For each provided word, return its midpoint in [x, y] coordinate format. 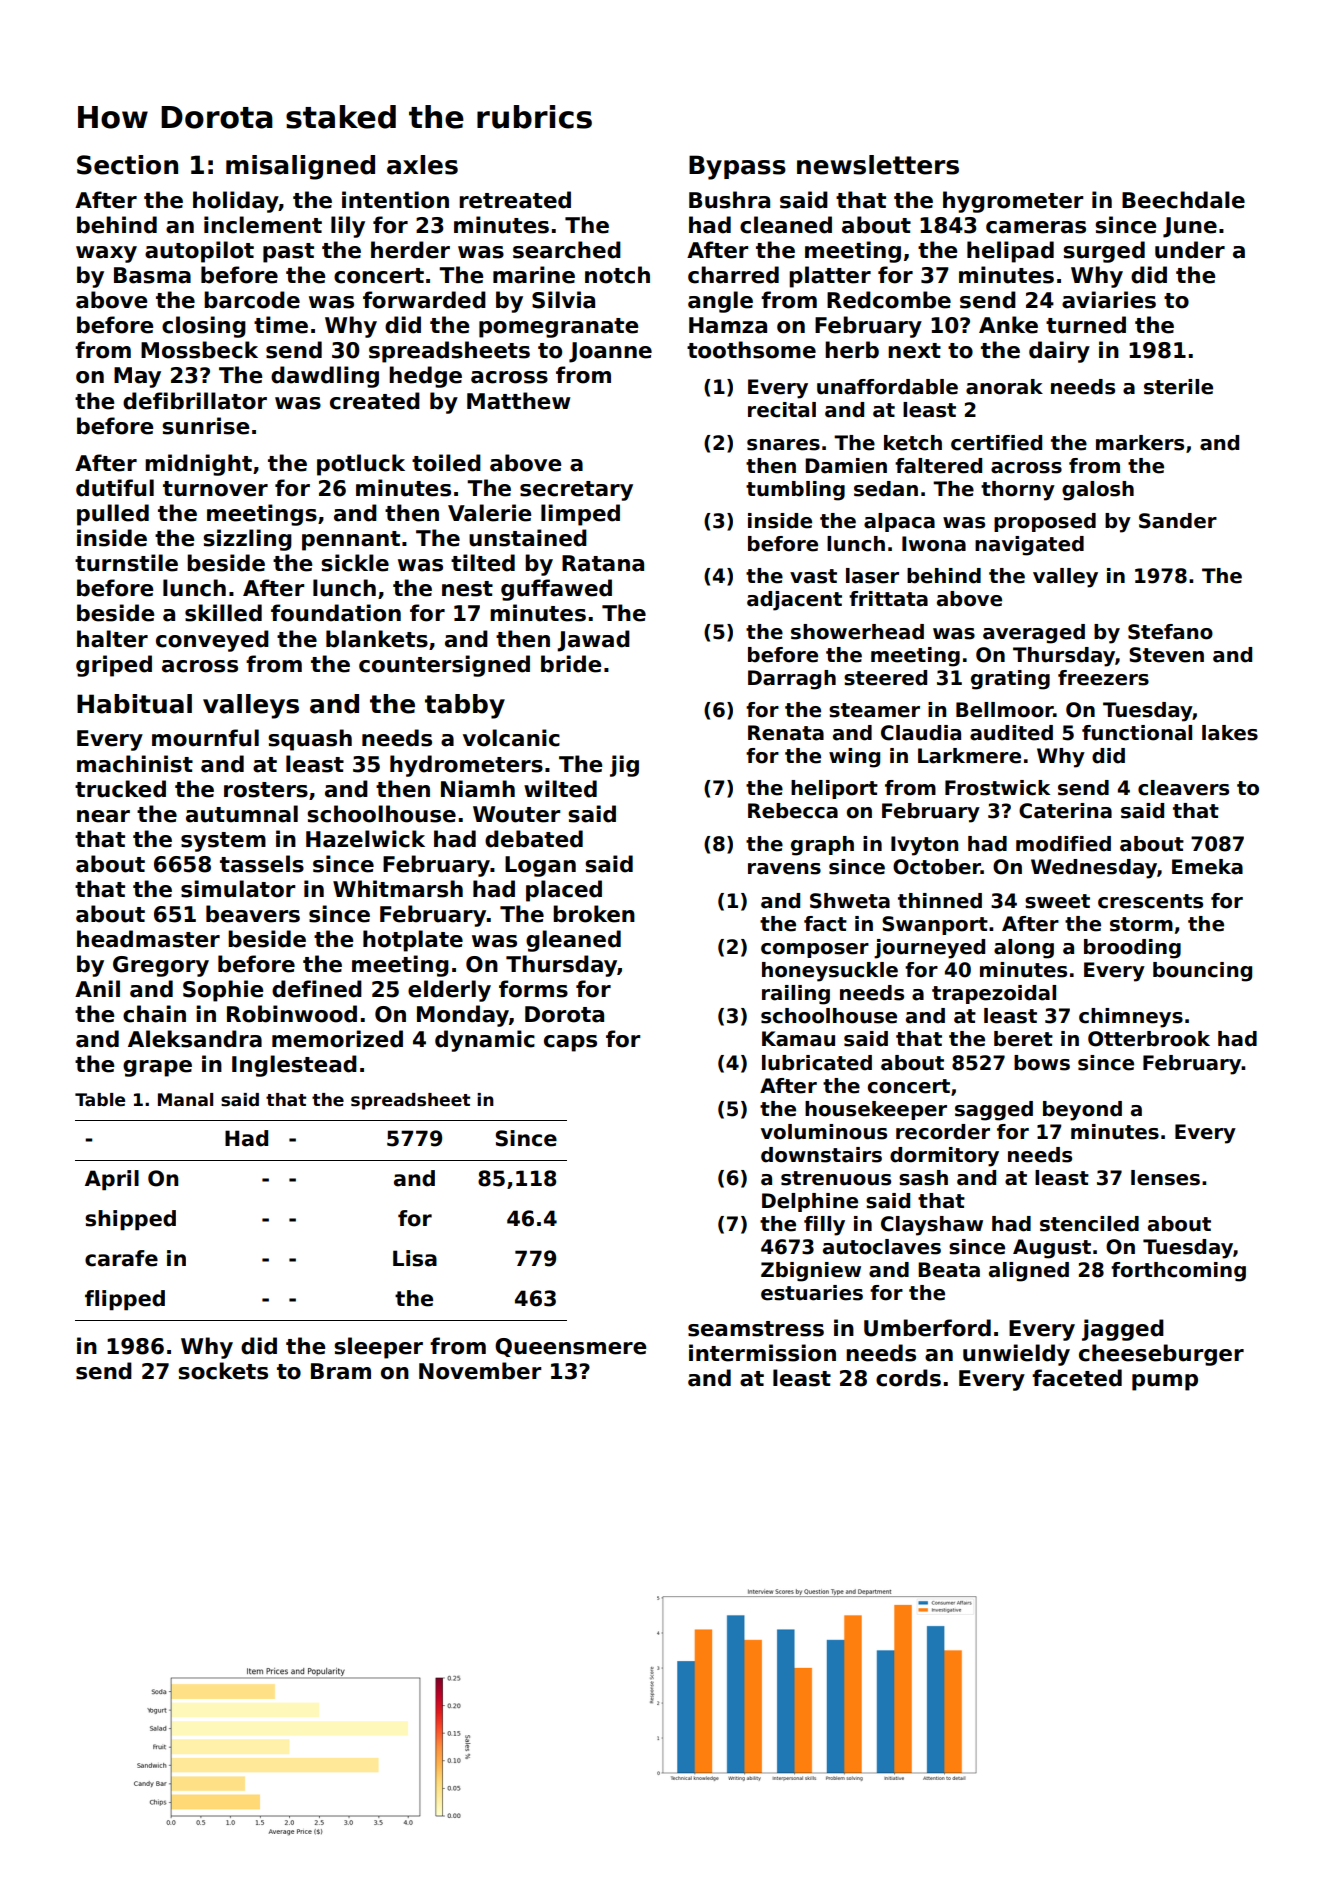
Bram [341, 1371]
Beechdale [1183, 200]
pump [1165, 1382]
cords [908, 1378]
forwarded [424, 300]
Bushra [729, 200]
